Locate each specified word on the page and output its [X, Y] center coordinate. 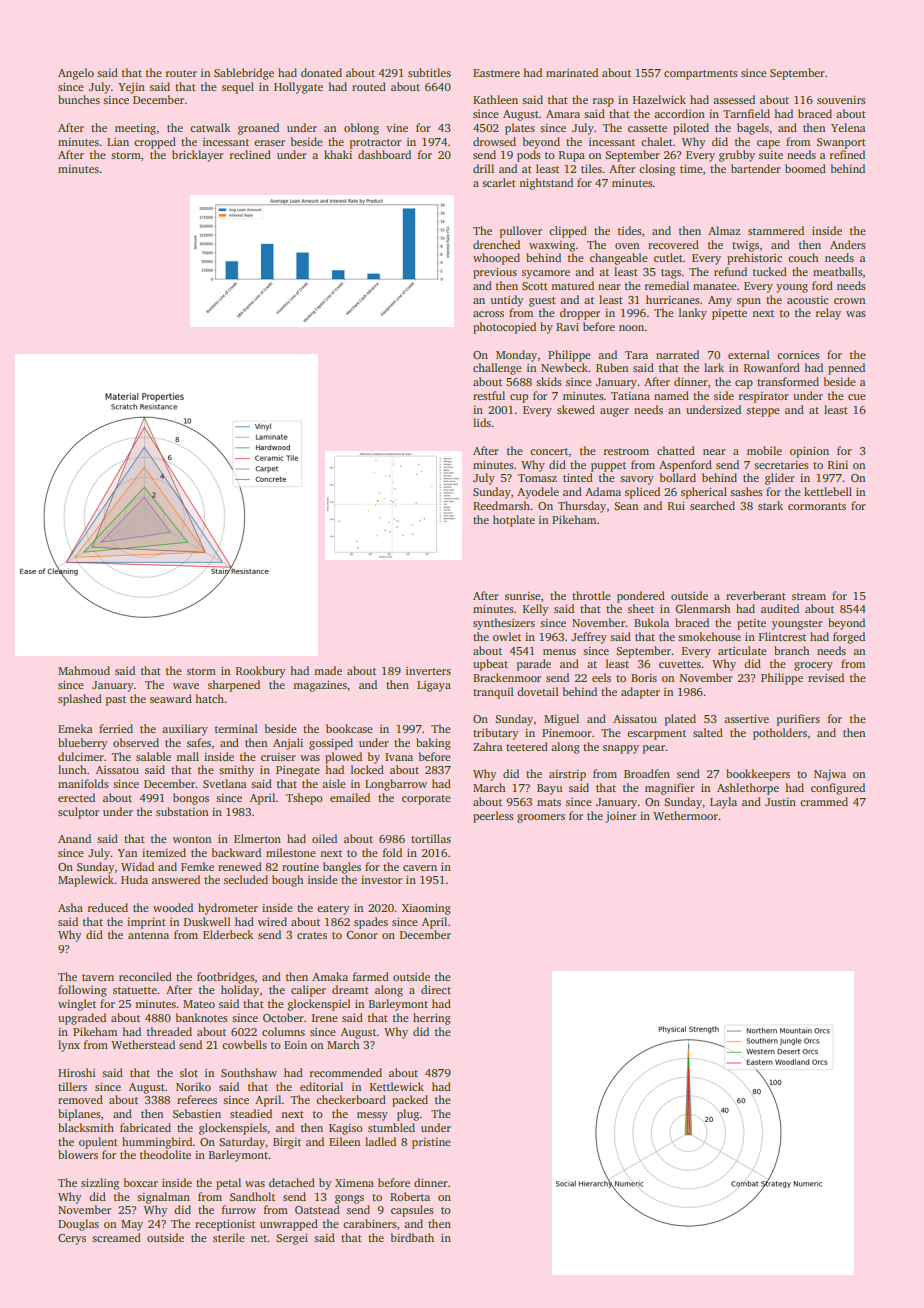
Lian [118, 142]
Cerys [72, 1239]
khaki [338, 154]
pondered [641, 597]
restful [489, 395]
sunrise [523, 596]
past [116, 701]
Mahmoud [84, 670]
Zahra [488, 746]
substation [182, 811]
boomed [805, 168]
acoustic [808, 300]
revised [826, 677]
